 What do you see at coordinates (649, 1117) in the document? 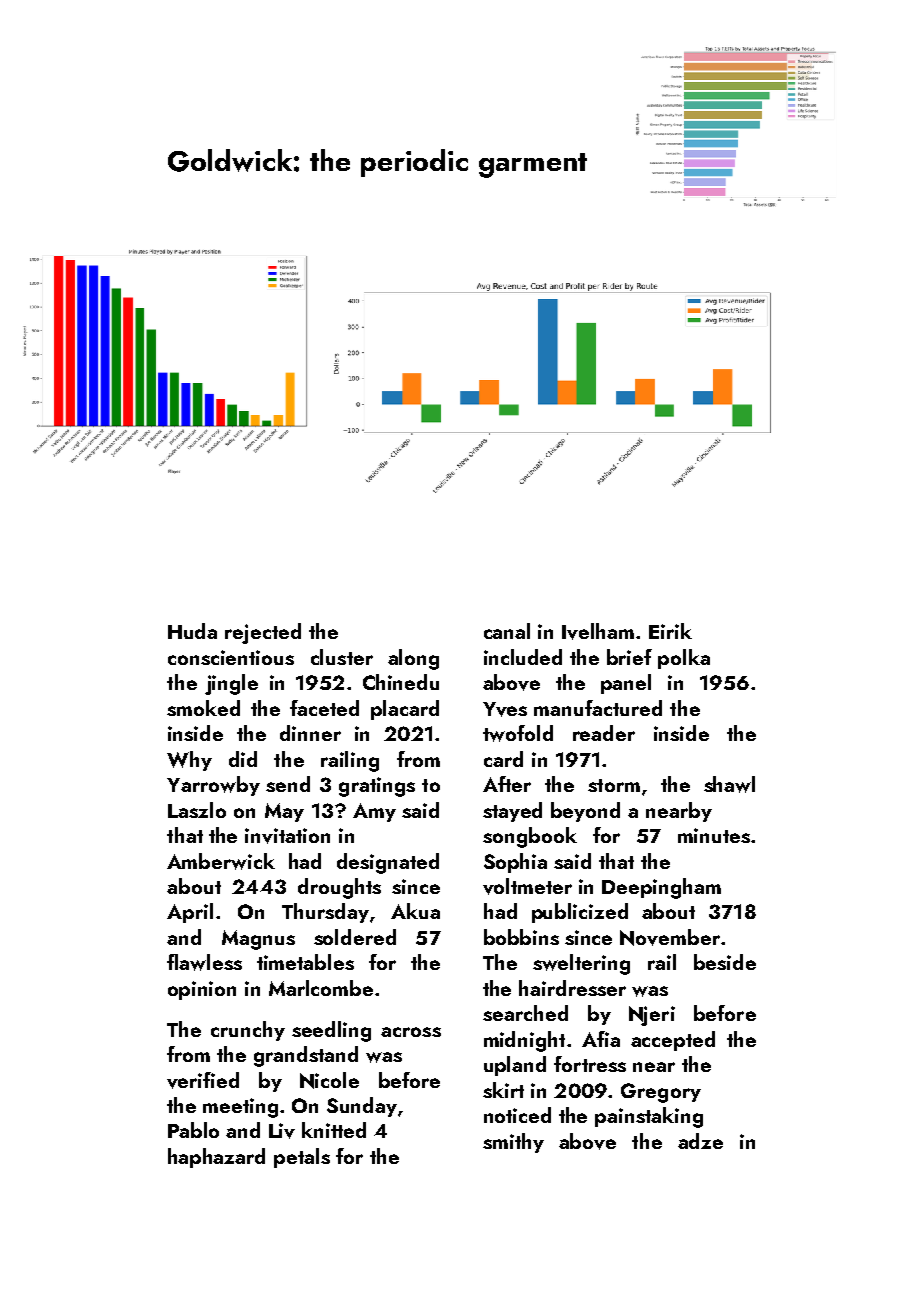
I see `painstaking` at bounding box center [649, 1117].
